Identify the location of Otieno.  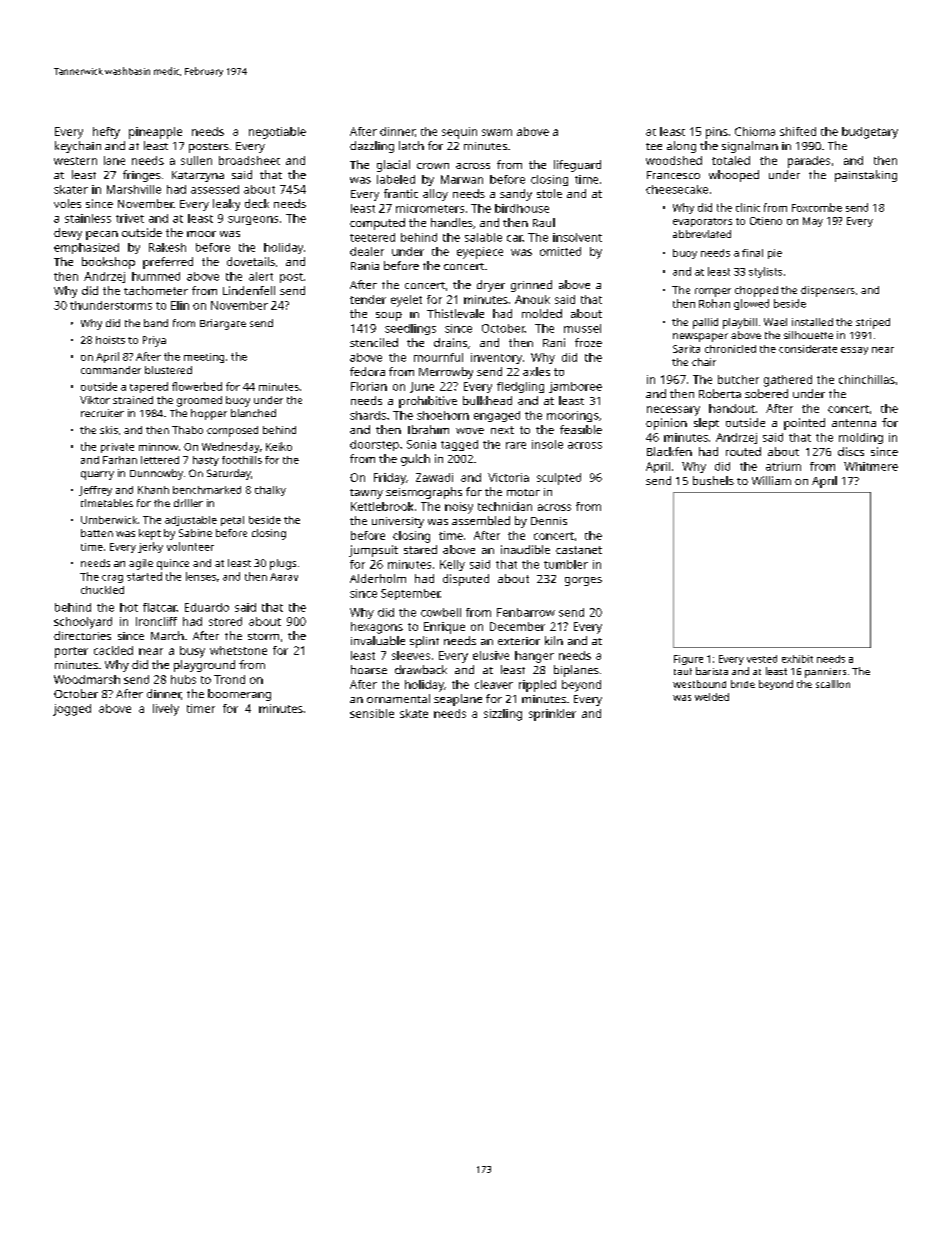
(766, 221).
